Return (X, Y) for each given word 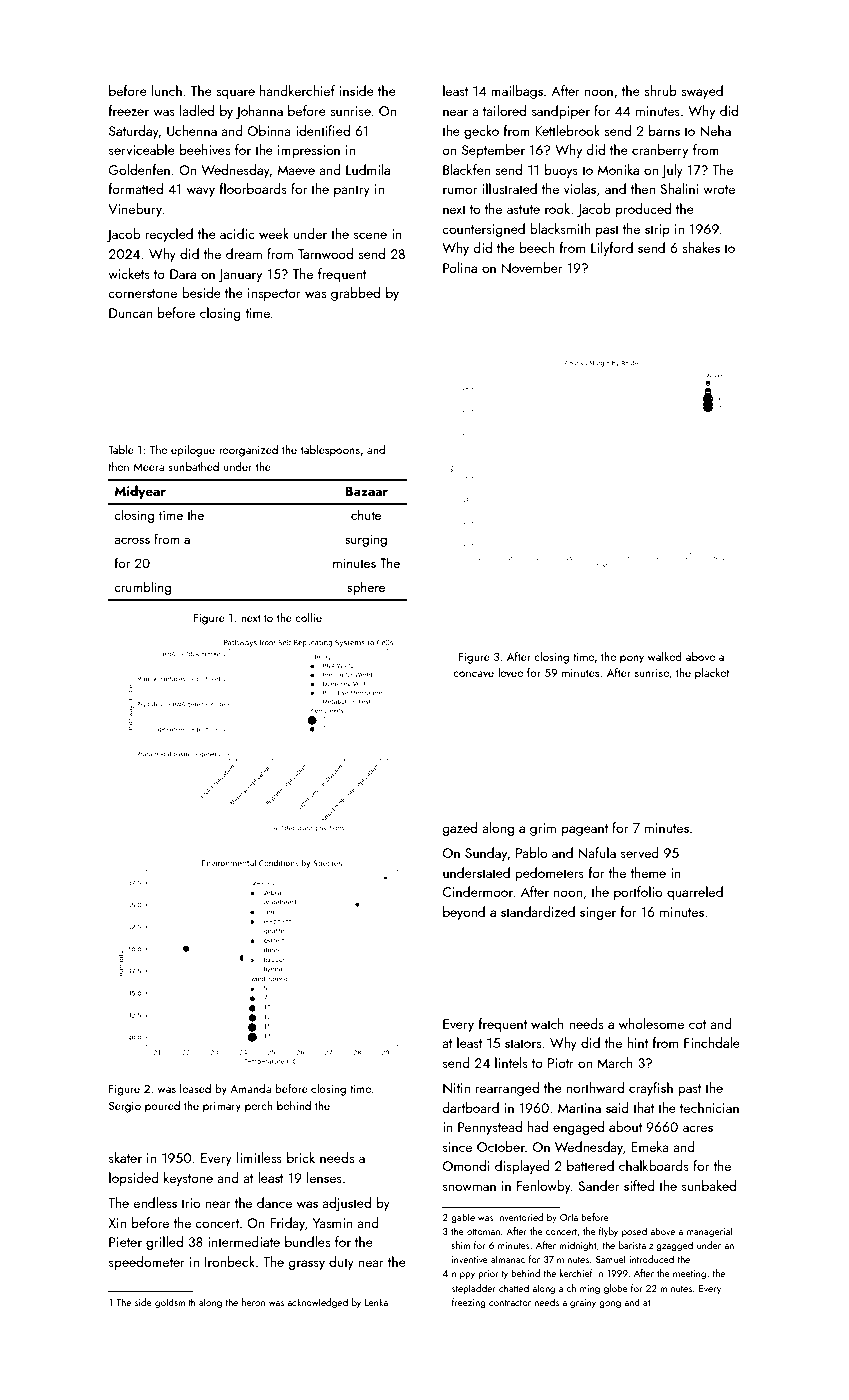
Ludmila (368, 169)
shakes (701, 247)
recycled (169, 235)
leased (195, 1088)
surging (366, 540)
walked (665, 656)
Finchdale (712, 1042)
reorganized (248, 451)
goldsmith (175, 1303)
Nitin (456, 1088)
